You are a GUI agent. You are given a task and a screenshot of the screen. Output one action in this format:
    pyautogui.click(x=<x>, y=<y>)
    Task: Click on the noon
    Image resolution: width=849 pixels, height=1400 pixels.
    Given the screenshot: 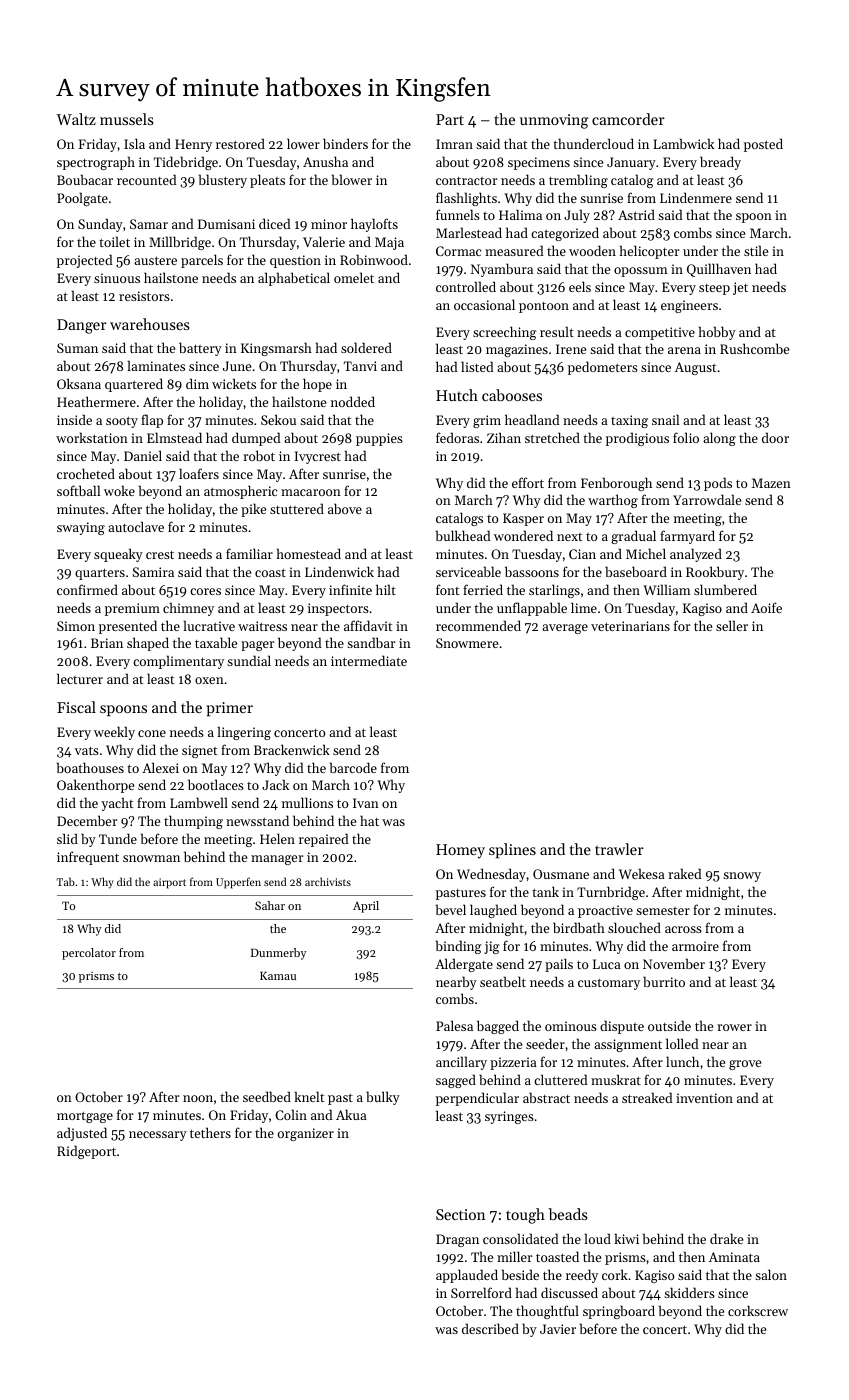 What is the action you would take?
    pyautogui.click(x=198, y=1098)
